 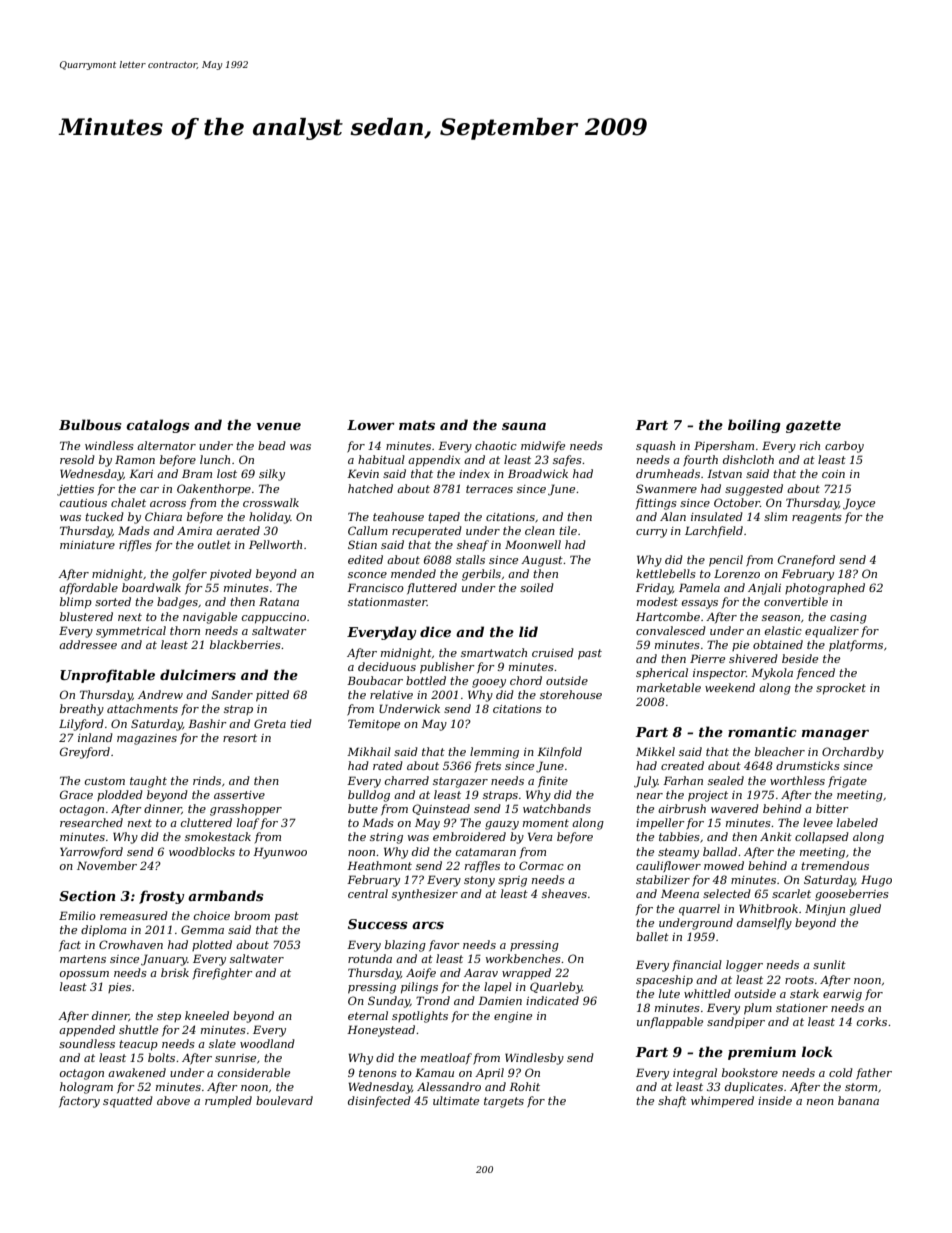 What do you see at coordinates (254, 1072) in the screenshot?
I see `considerable` at bounding box center [254, 1072].
